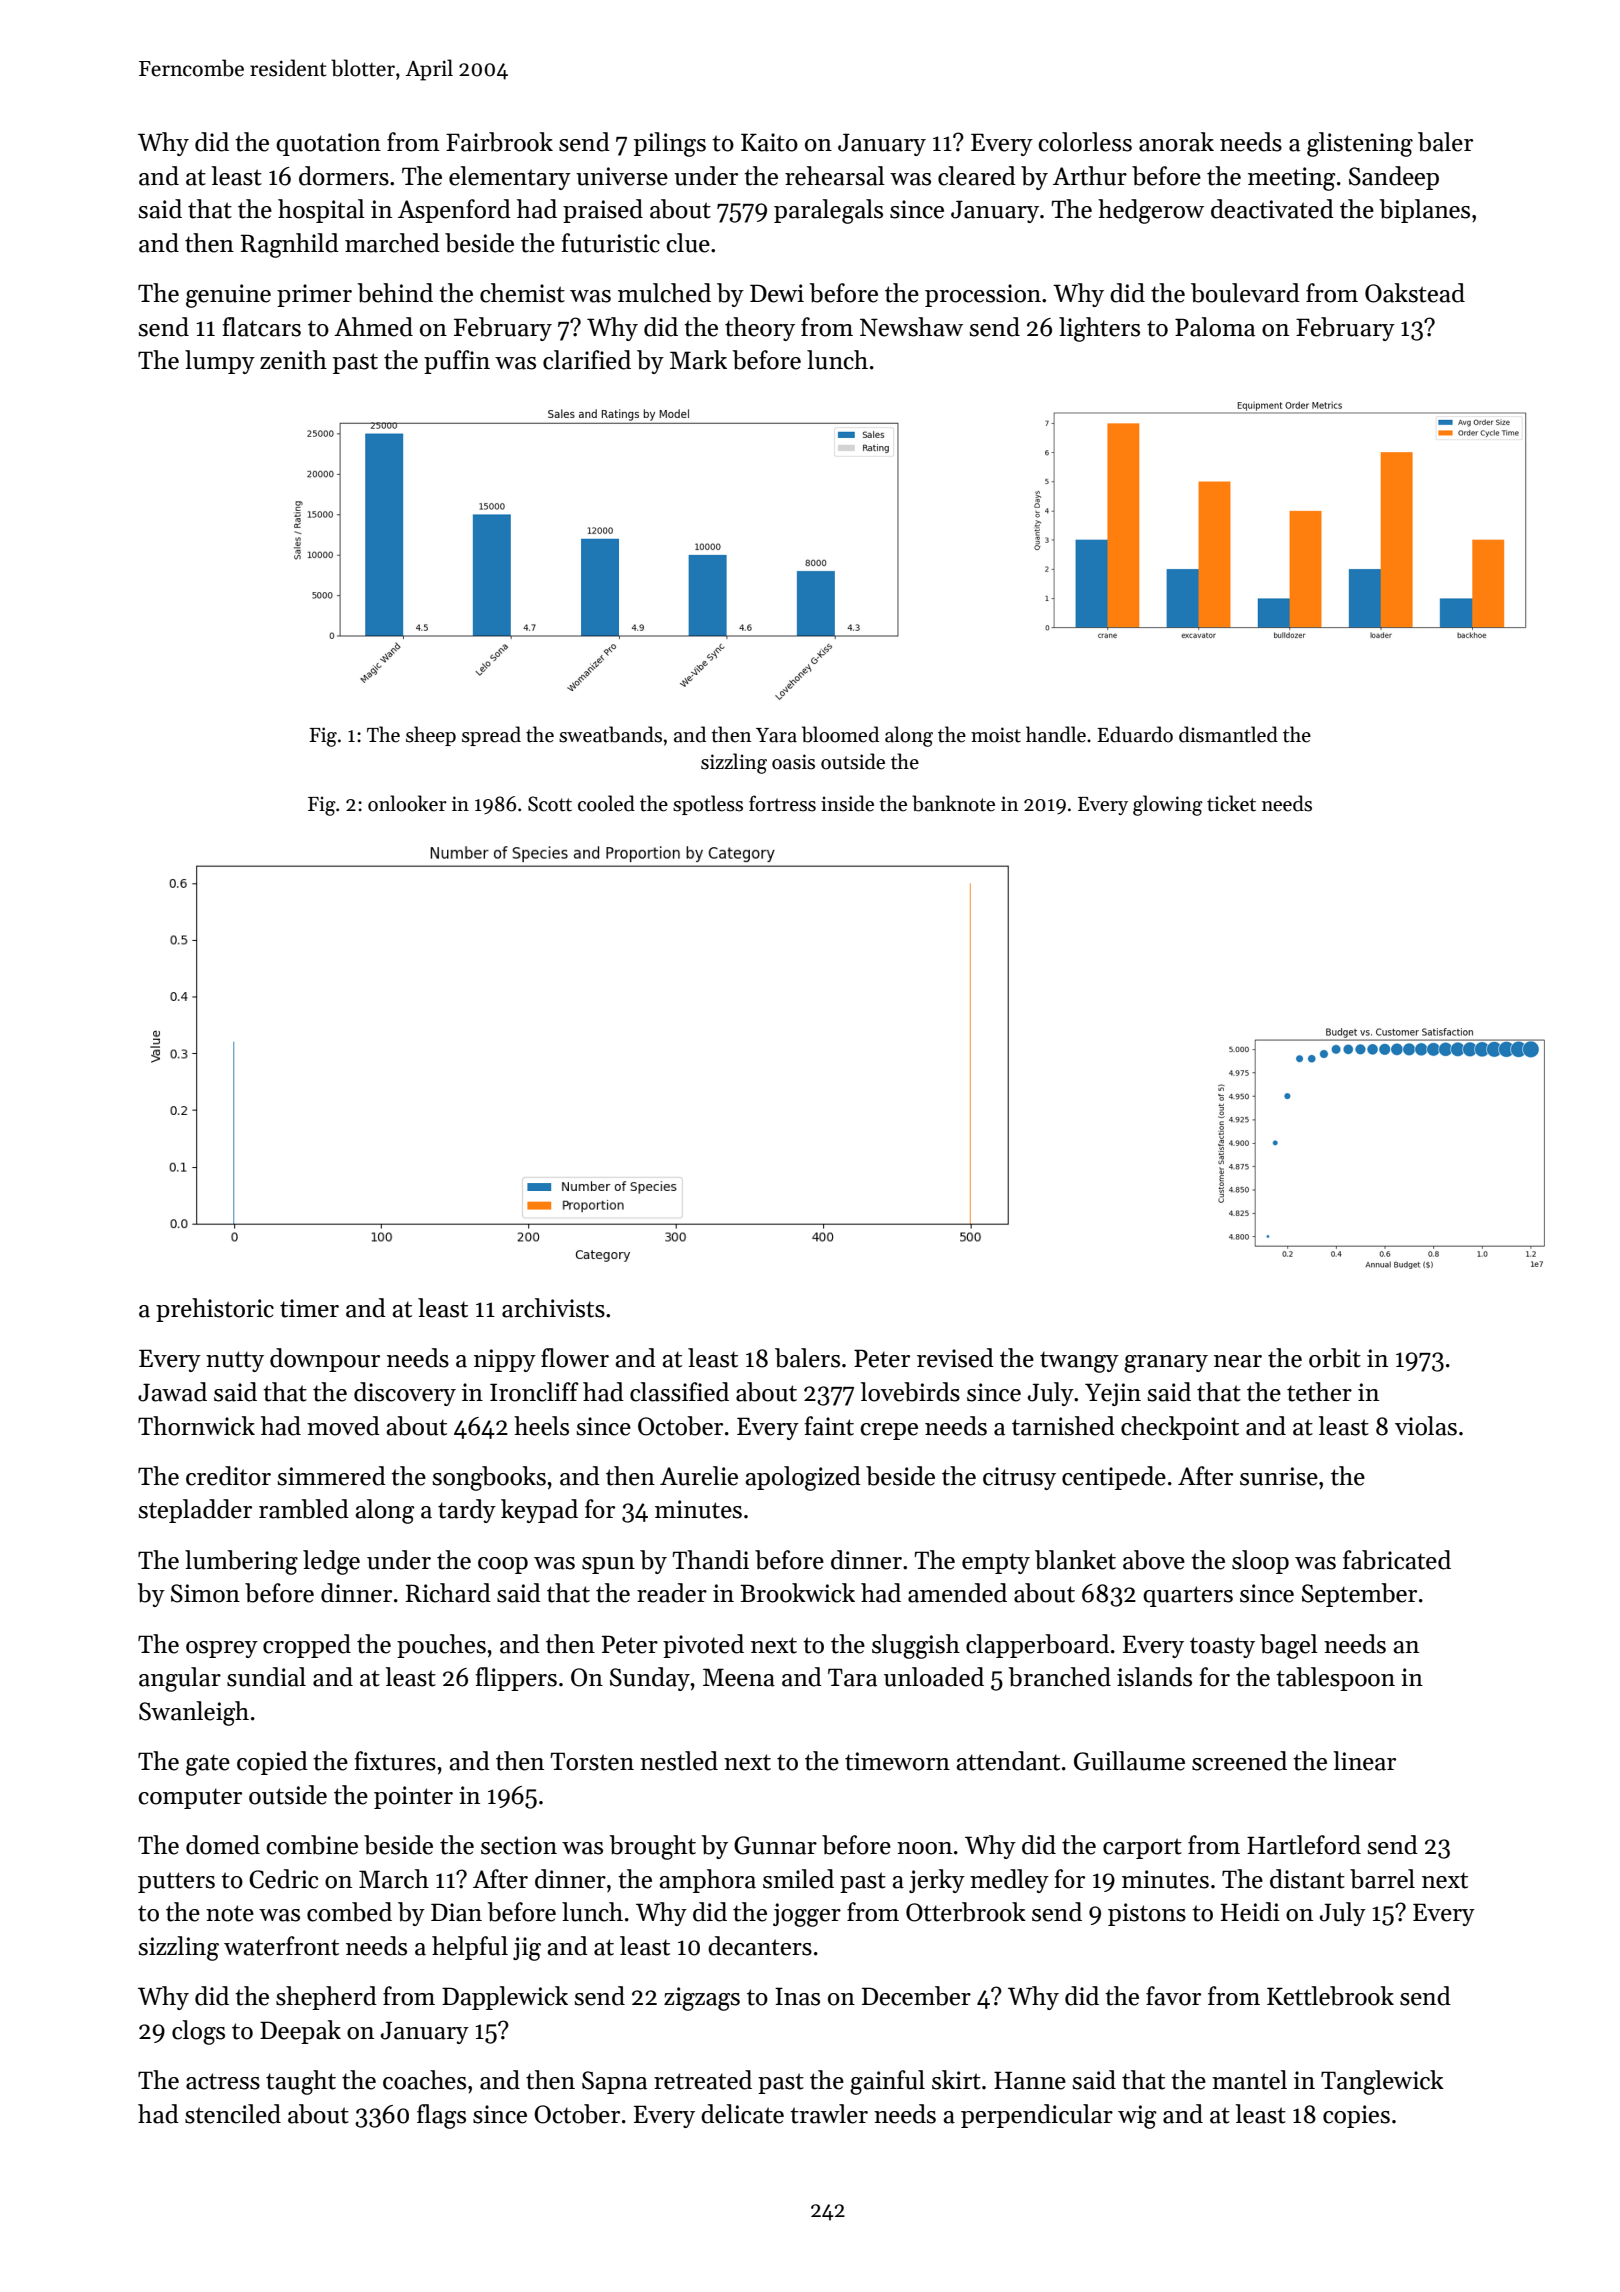  What do you see at coordinates (1360, 144) in the page?
I see `glistening` at bounding box center [1360, 144].
